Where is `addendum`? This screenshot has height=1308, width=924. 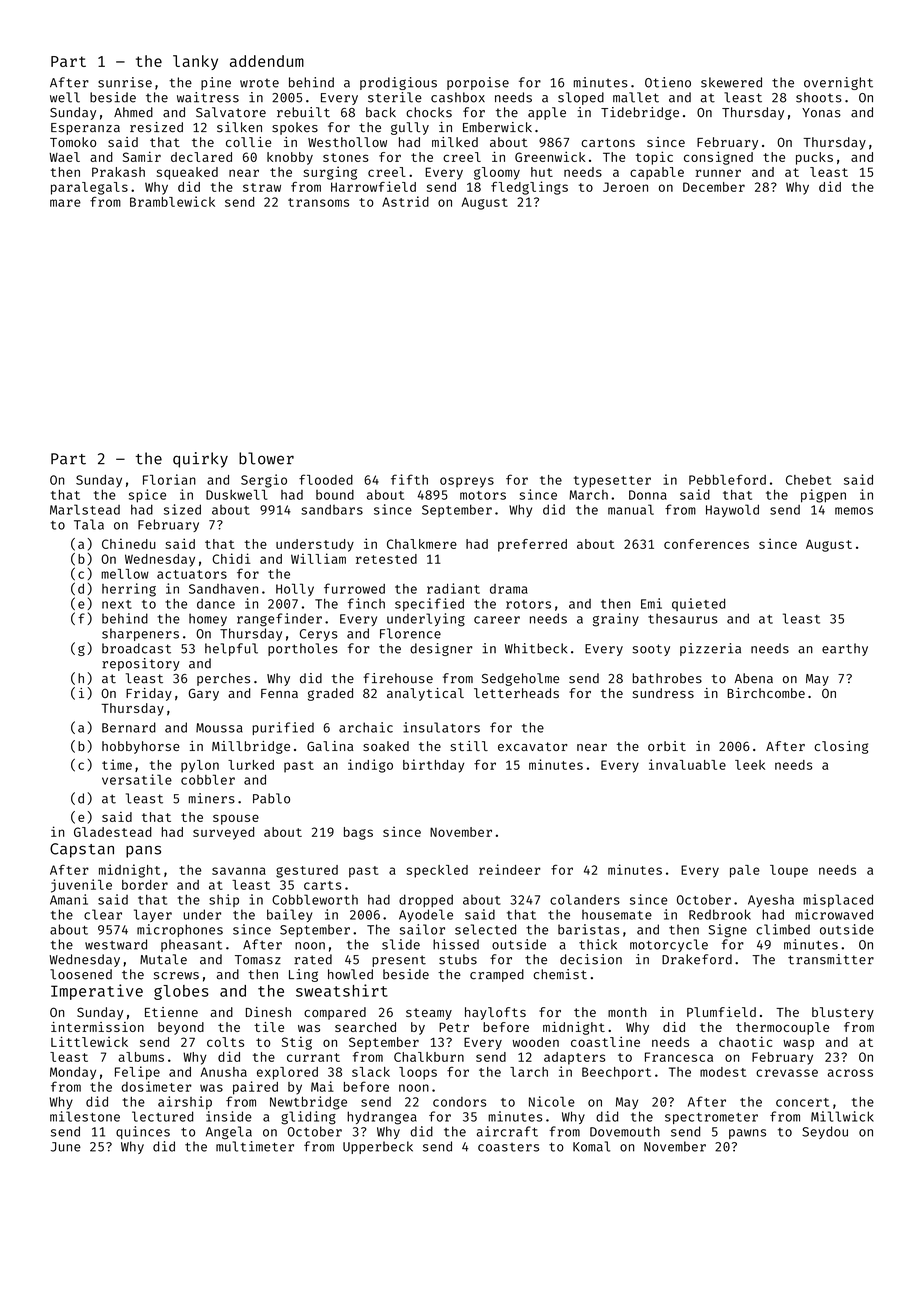
addendum is located at coordinates (267, 61).
